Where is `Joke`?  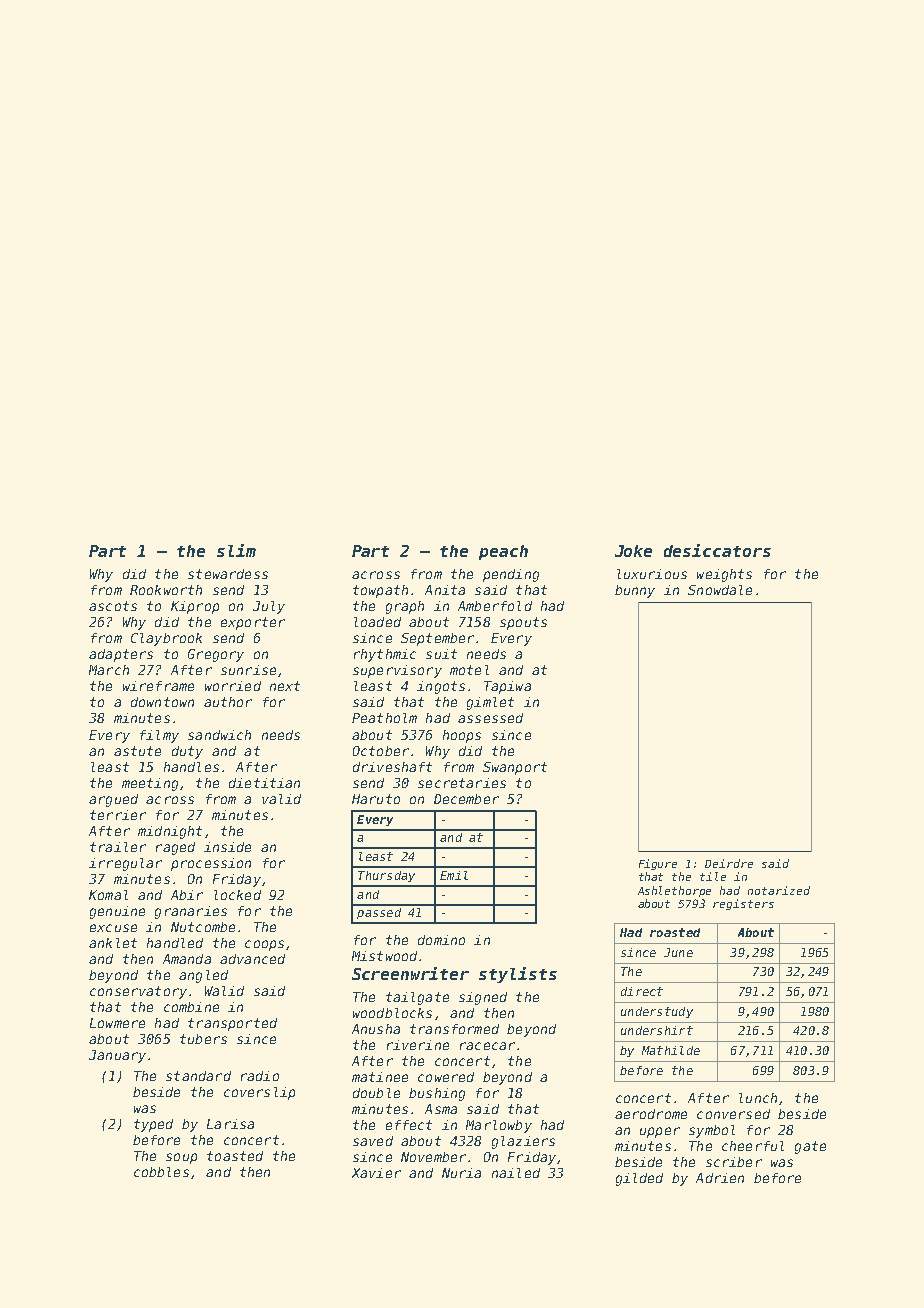 Joke is located at coordinates (633, 551).
